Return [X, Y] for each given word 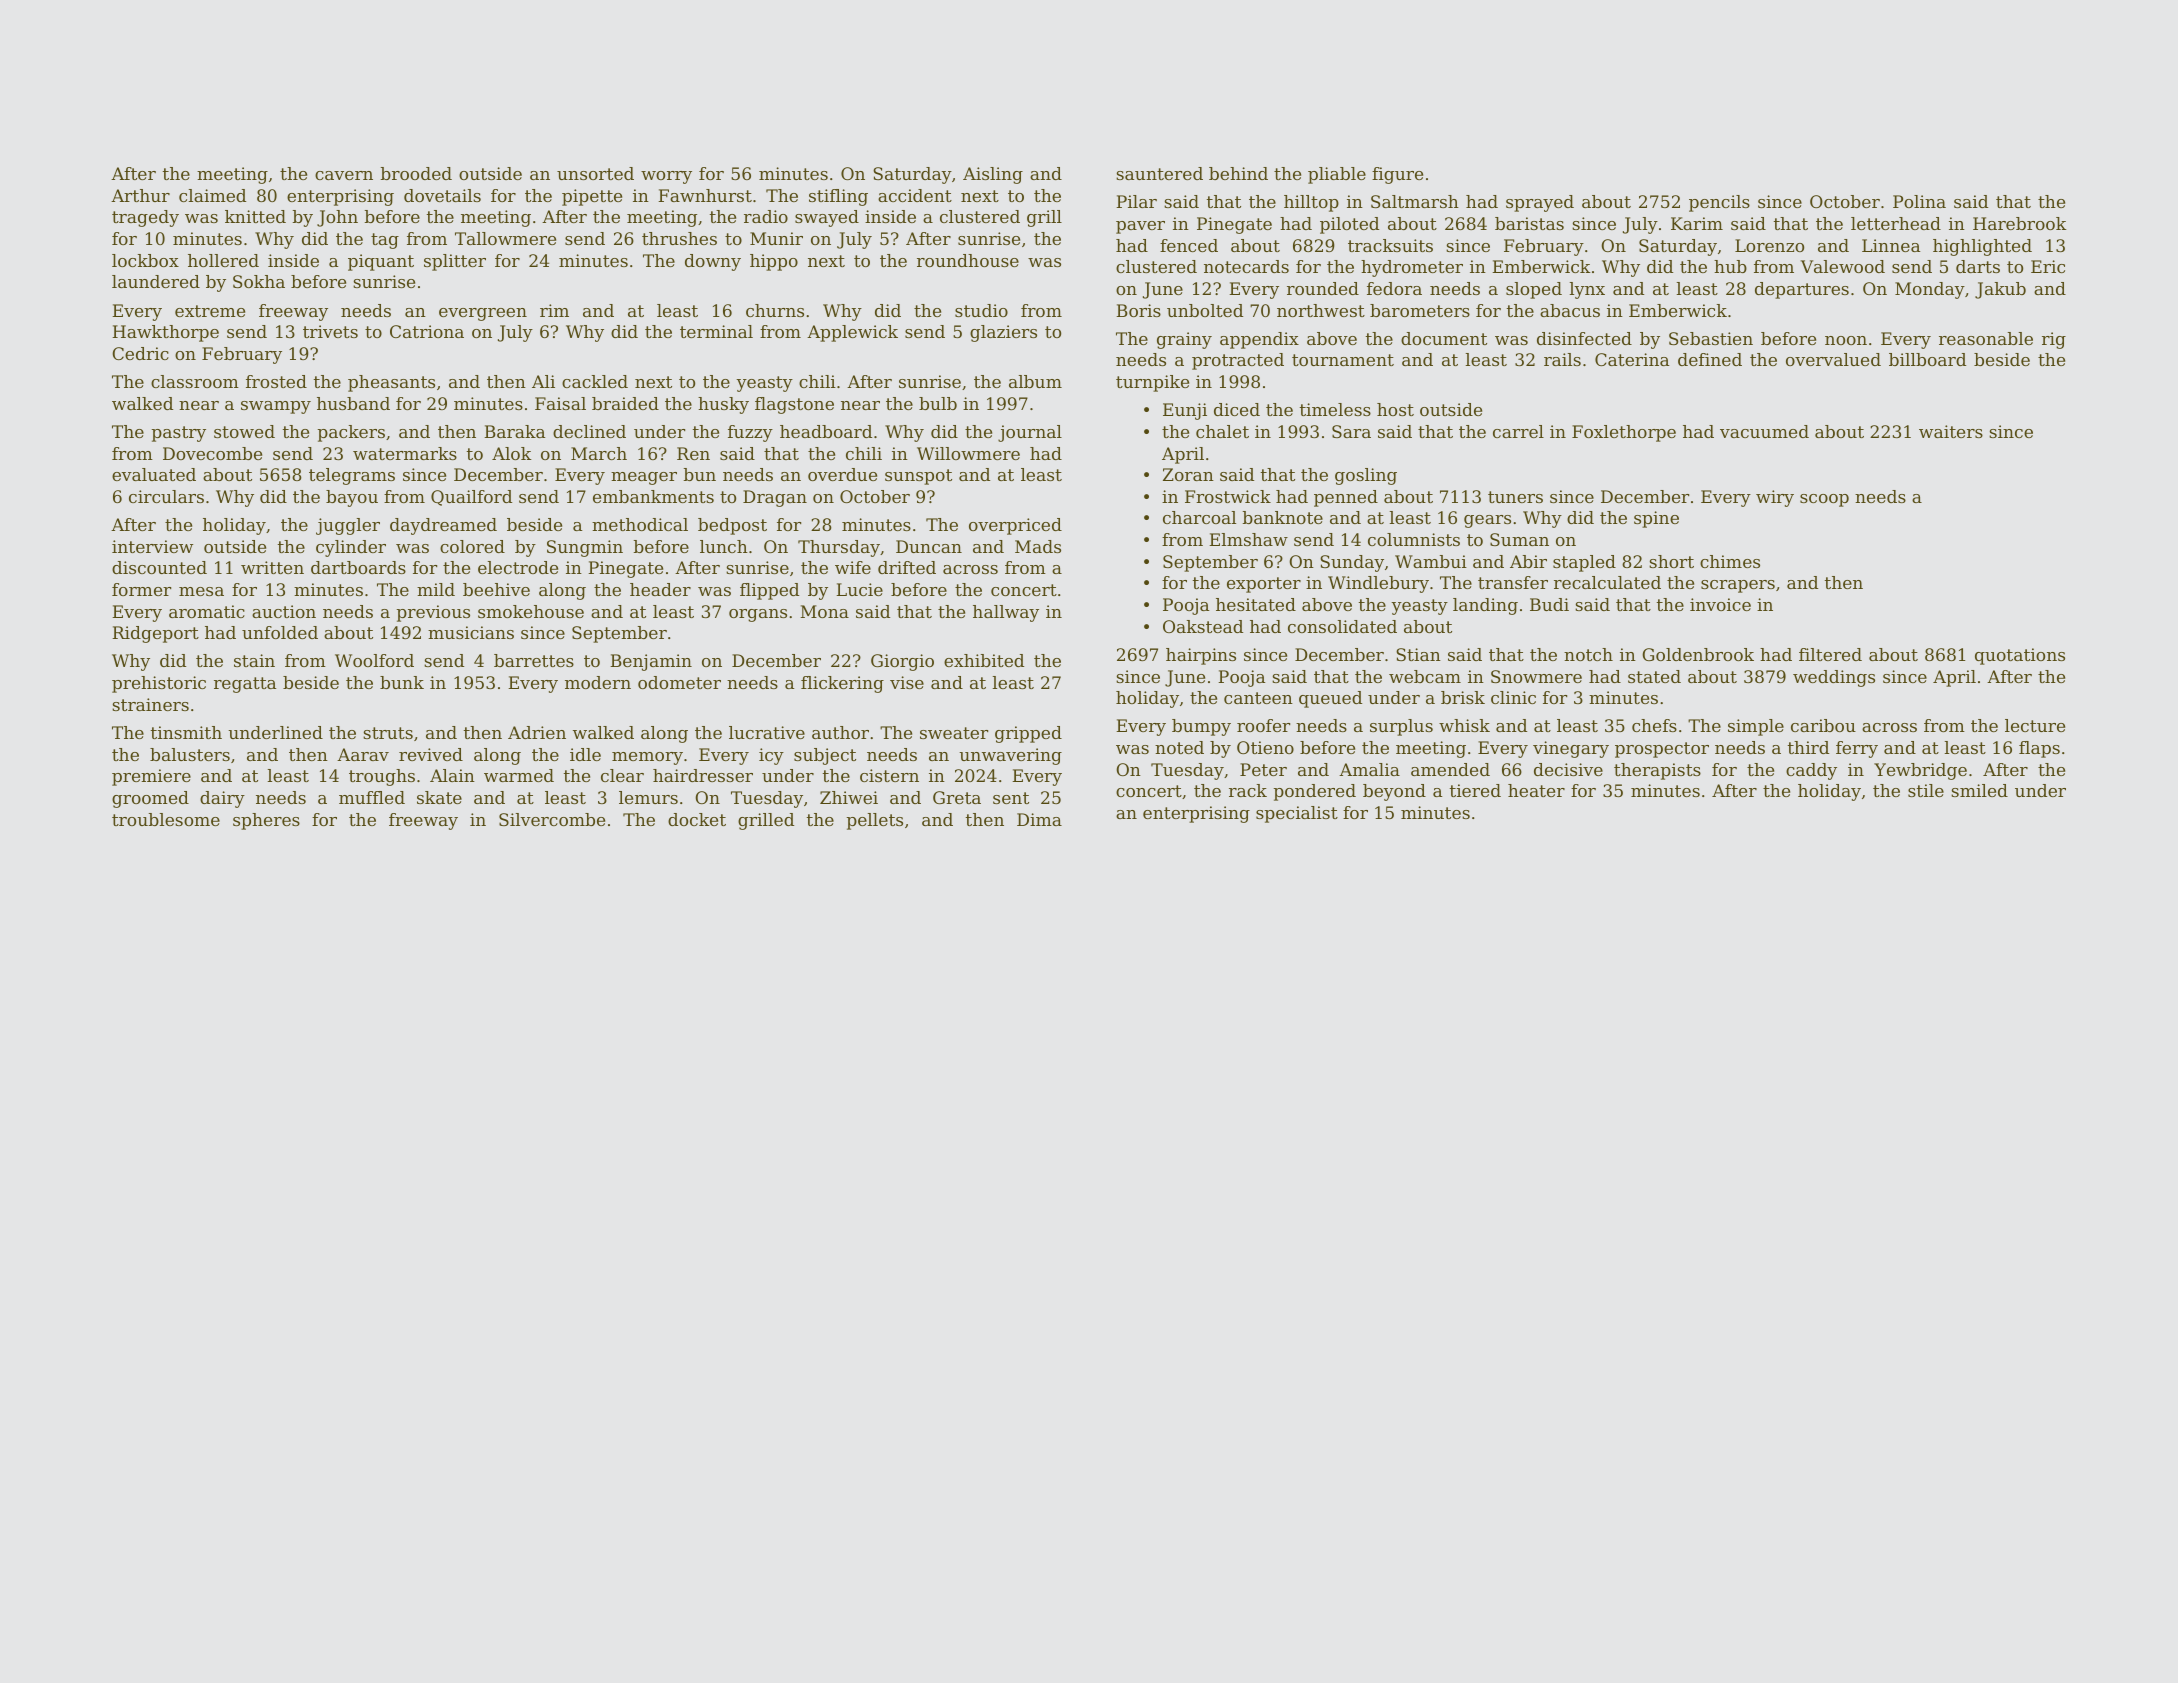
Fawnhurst [705, 195]
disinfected [1584, 338]
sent [1011, 798]
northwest [1321, 310]
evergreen [483, 314]
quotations [2020, 656]
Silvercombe [552, 819]
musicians [471, 632]
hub [1730, 266]
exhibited [984, 660]
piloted [1349, 225]
